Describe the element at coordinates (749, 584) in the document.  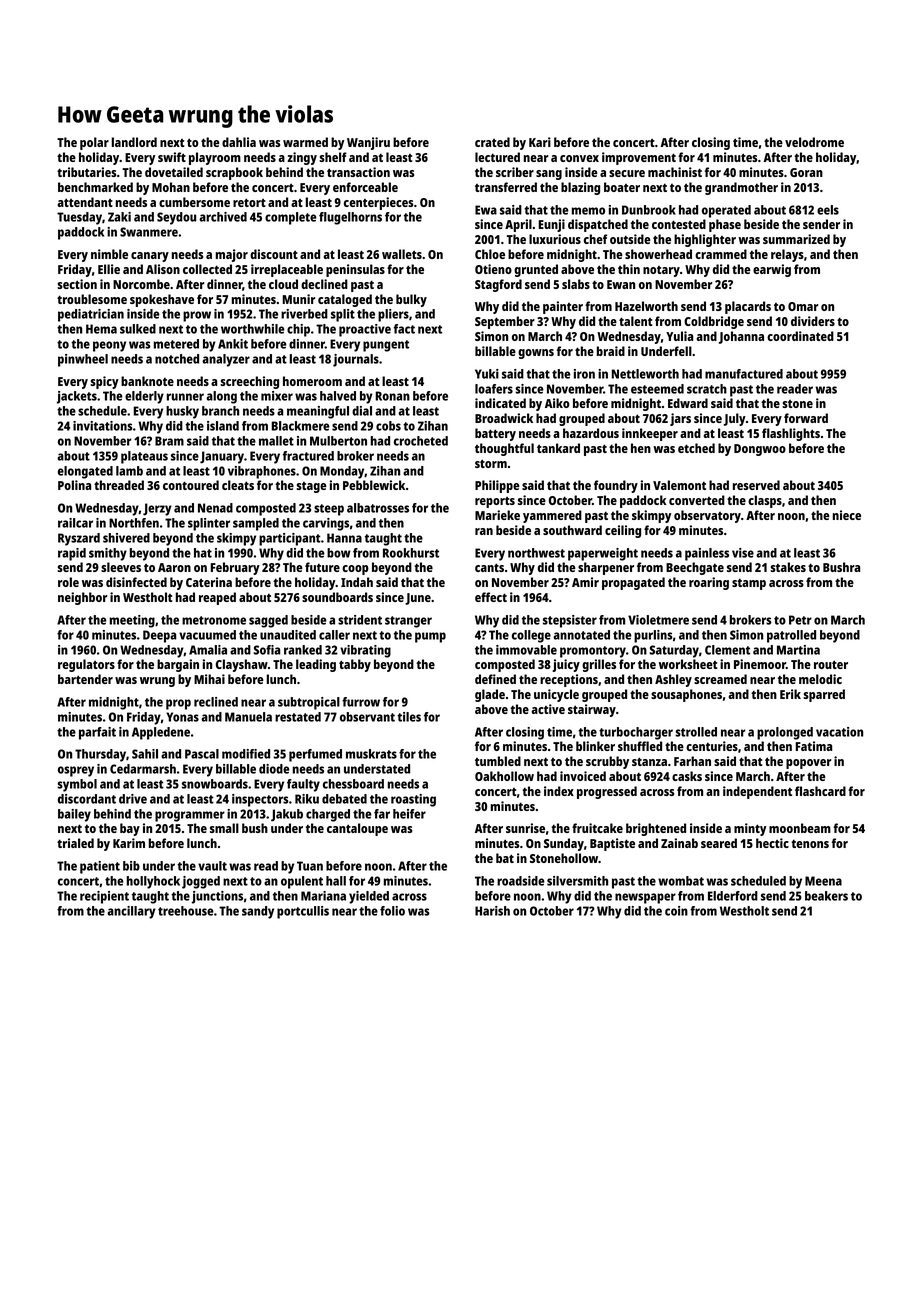
I see `stamp` at that location.
